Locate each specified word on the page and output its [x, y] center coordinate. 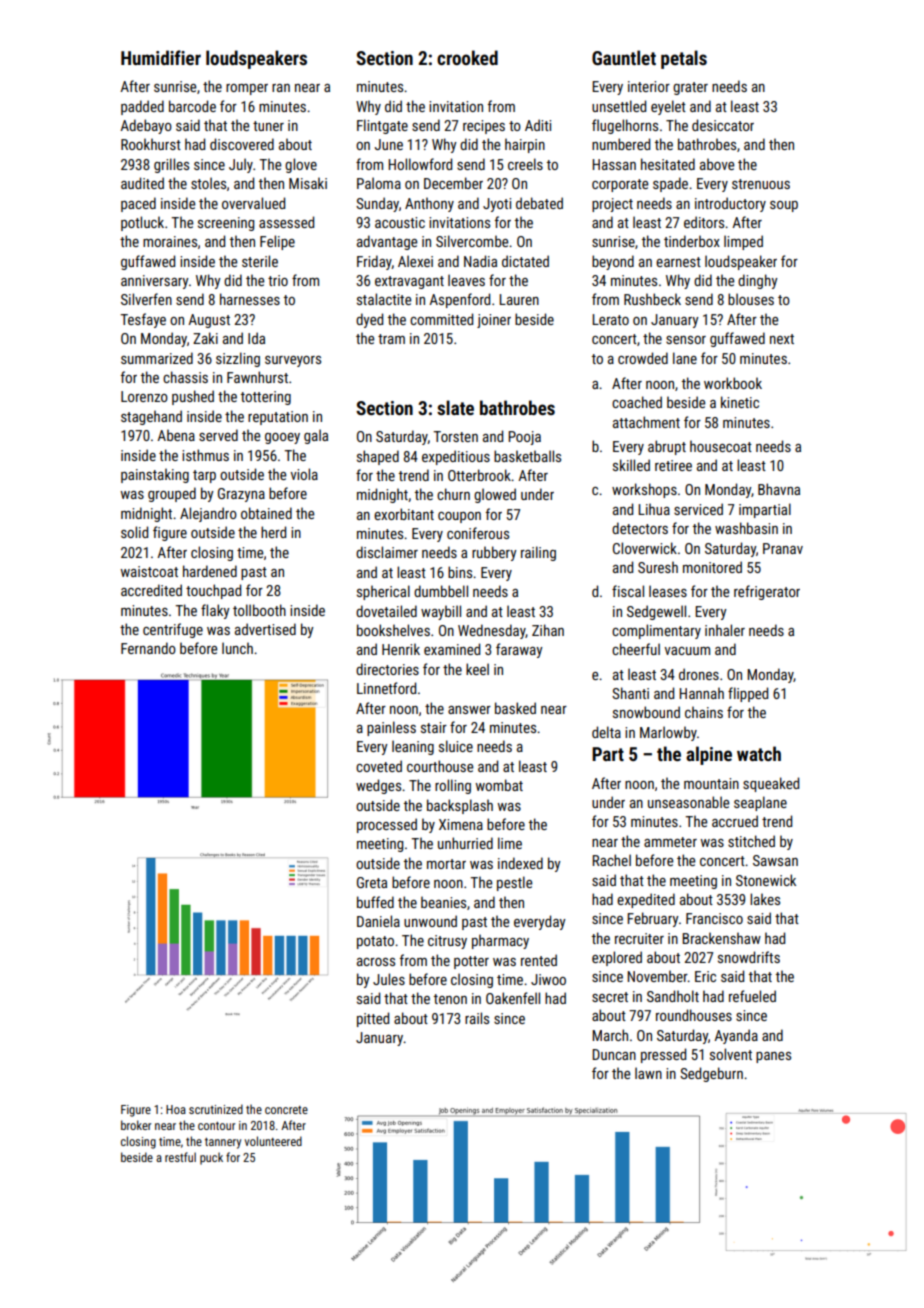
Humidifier [161, 57]
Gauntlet [624, 57]
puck [211, 1158]
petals [684, 59]
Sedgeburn [711, 1074]
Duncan [614, 1054]
